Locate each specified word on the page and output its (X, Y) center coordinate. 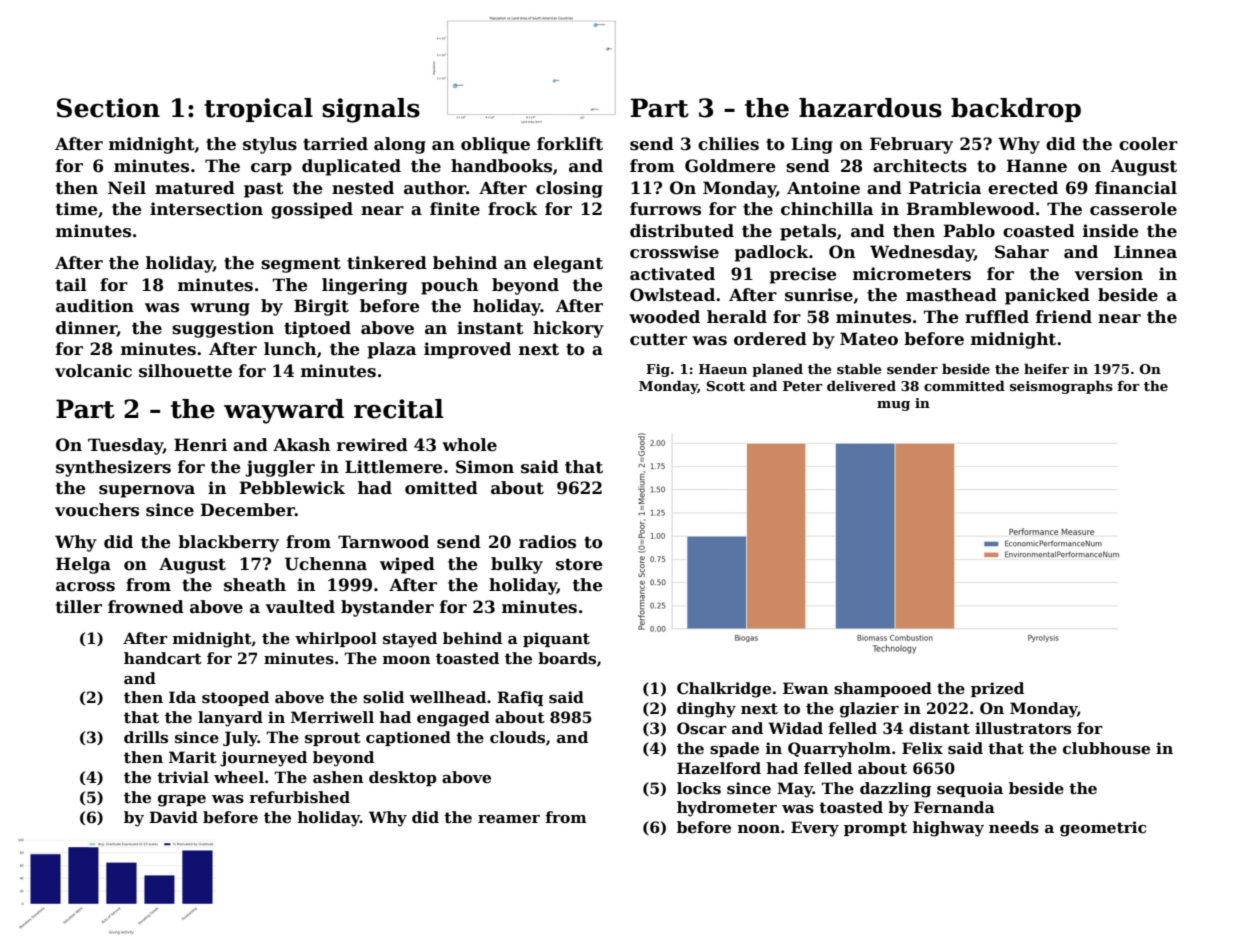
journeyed (263, 759)
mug (893, 406)
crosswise (674, 252)
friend (1064, 317)
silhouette (185, 371)
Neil (127, 188)
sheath (255, 585)
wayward (284, 411)
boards (567, 658)
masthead (951, 295)
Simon (485, 467)
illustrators (1023, 728)
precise (803, 275)
